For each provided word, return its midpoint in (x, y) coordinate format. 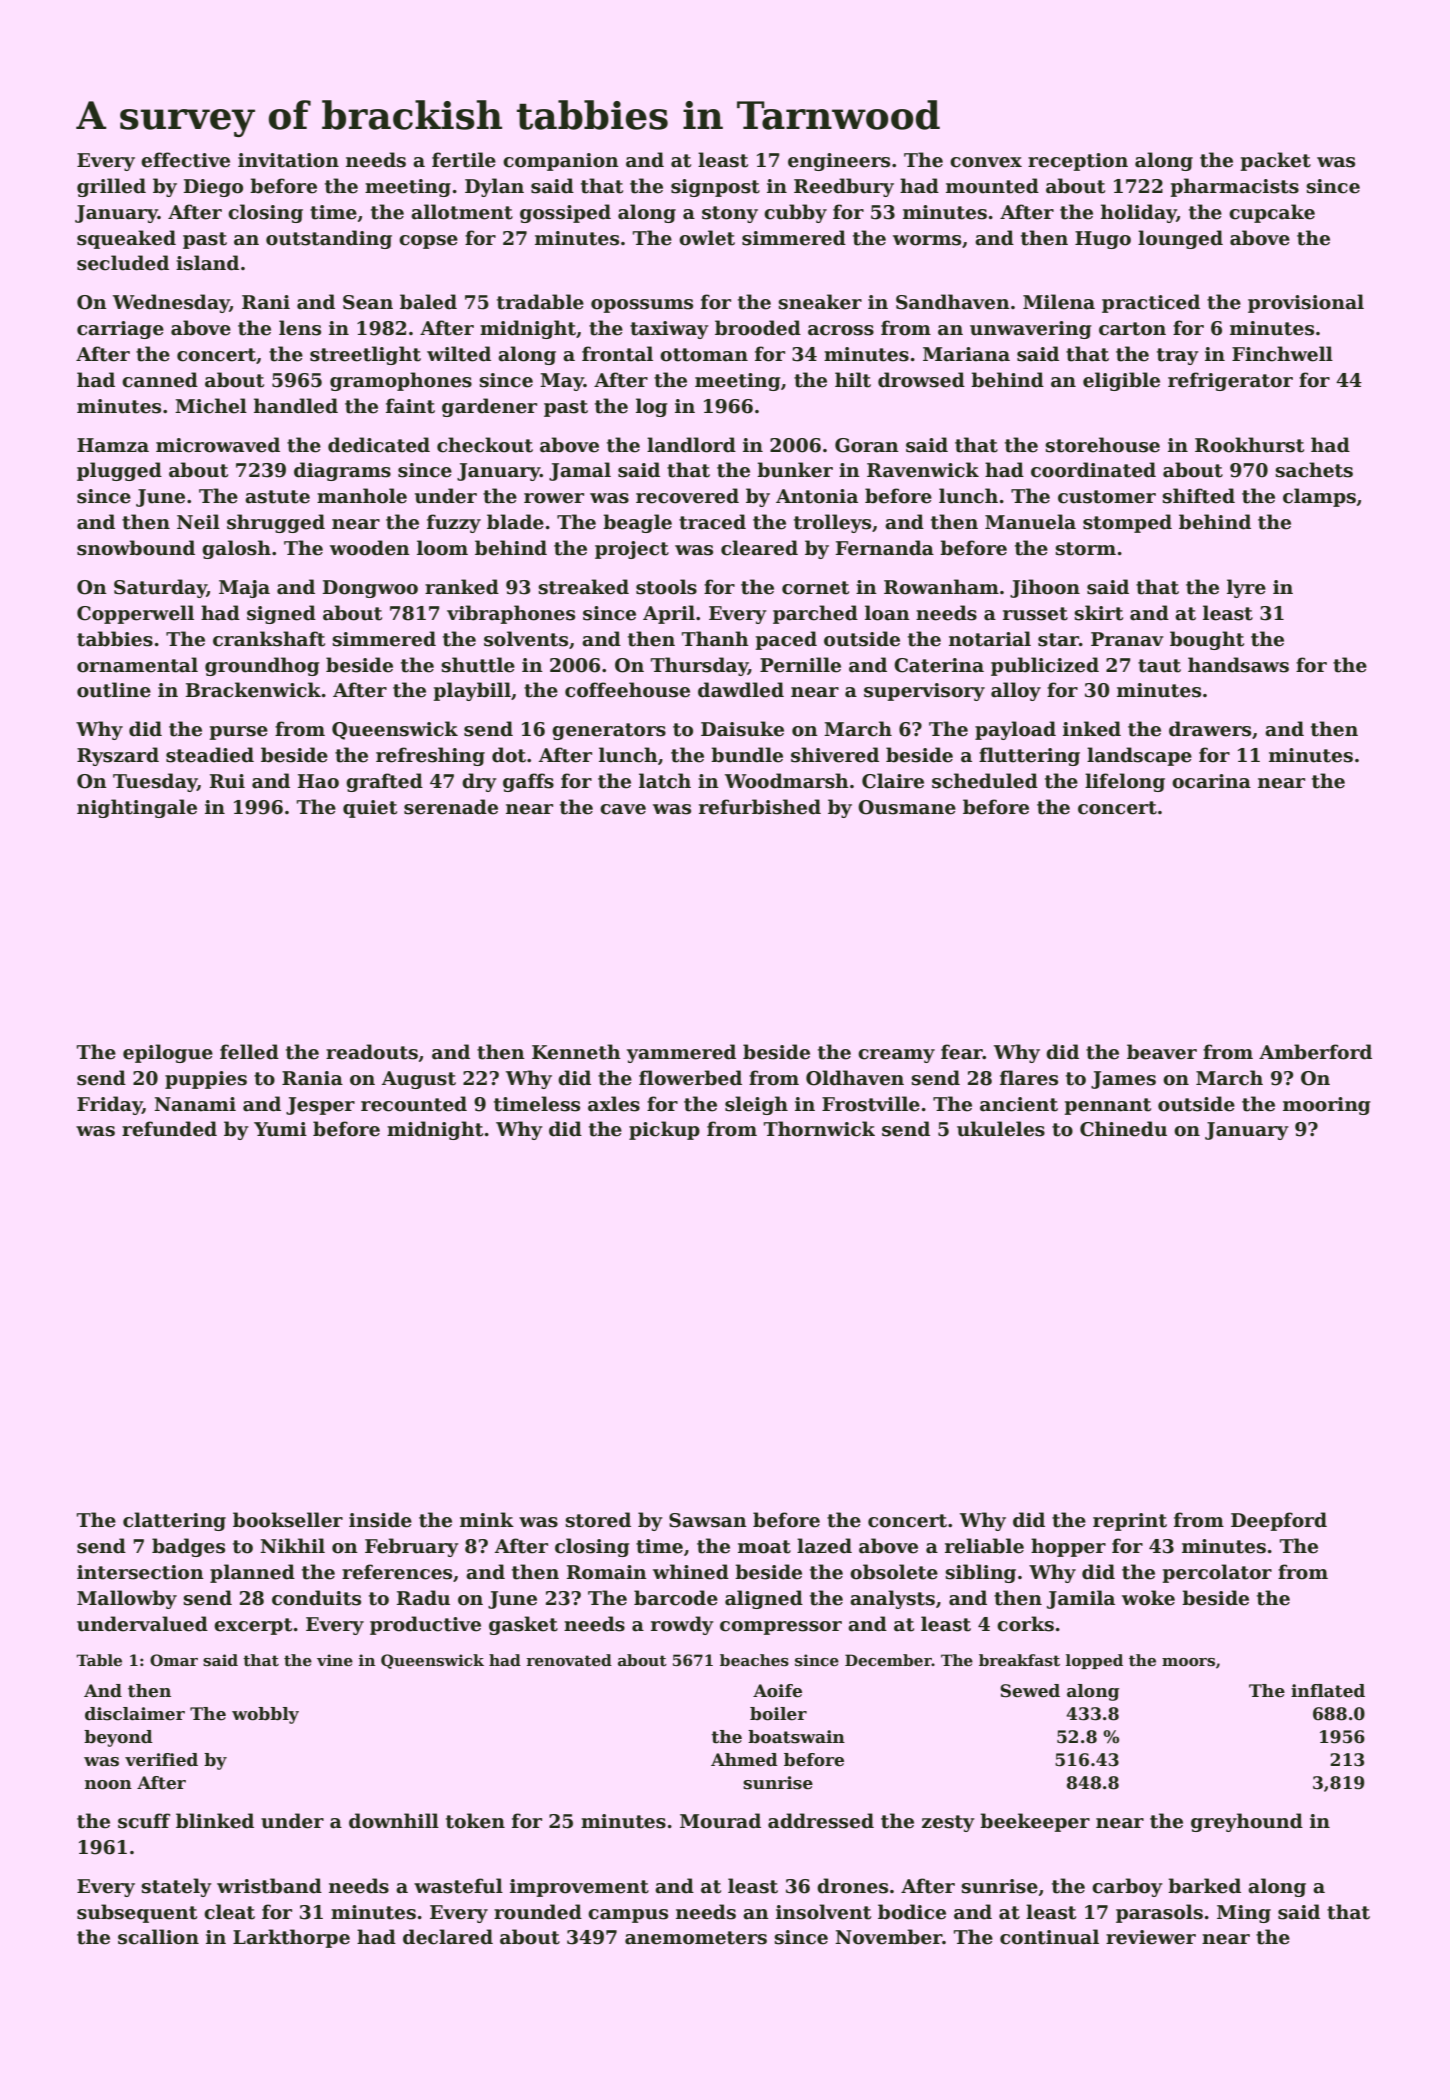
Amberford (1315, 1052)
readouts (372, 1052)
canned (160, 380)
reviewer (1151, 1937)
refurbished (760, 807)
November (888, 1937)
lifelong (1125, 782)
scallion (158, 1937)
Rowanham (941, 587)
